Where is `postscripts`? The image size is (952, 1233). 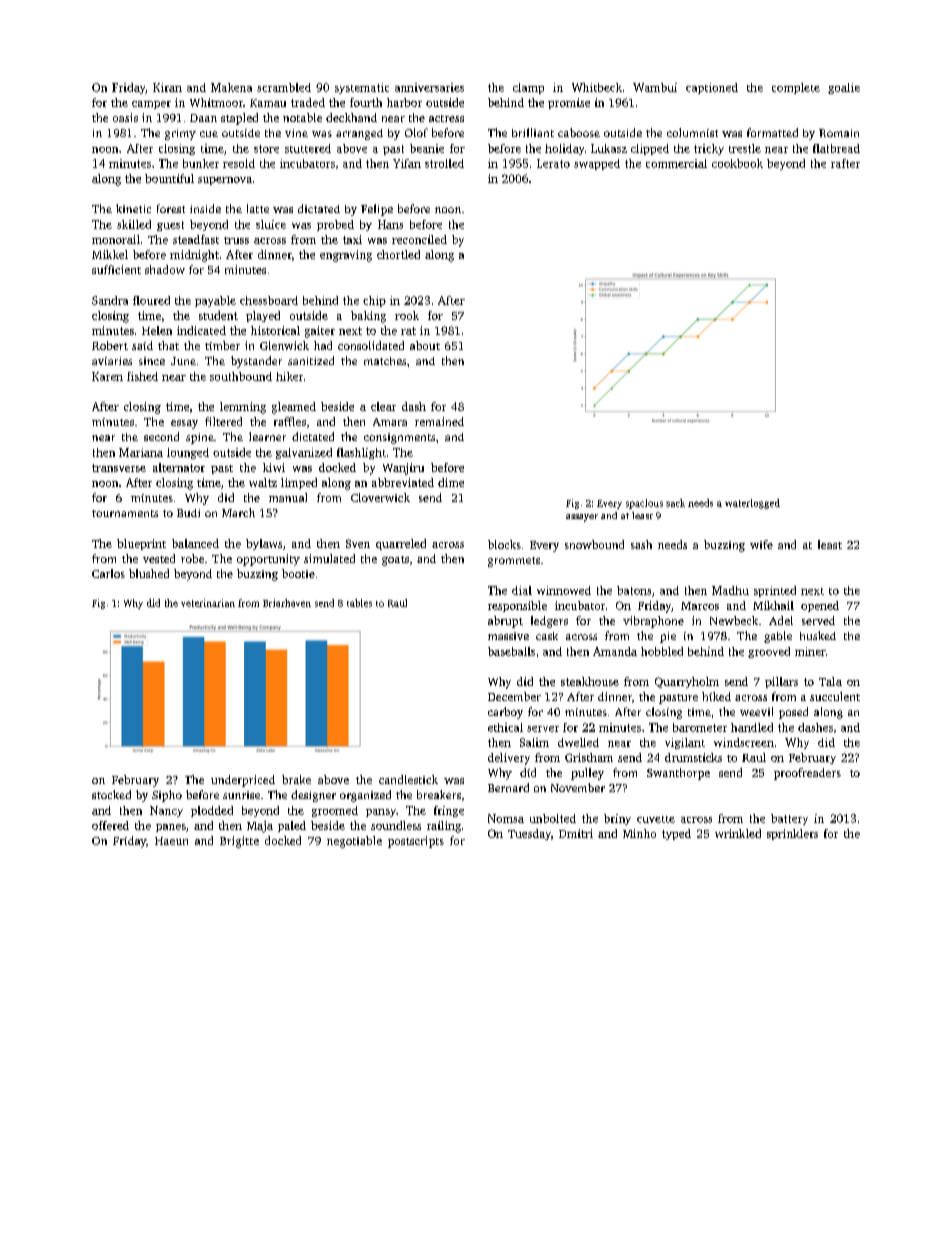 postscripts is located at coordinates (416, 842).
